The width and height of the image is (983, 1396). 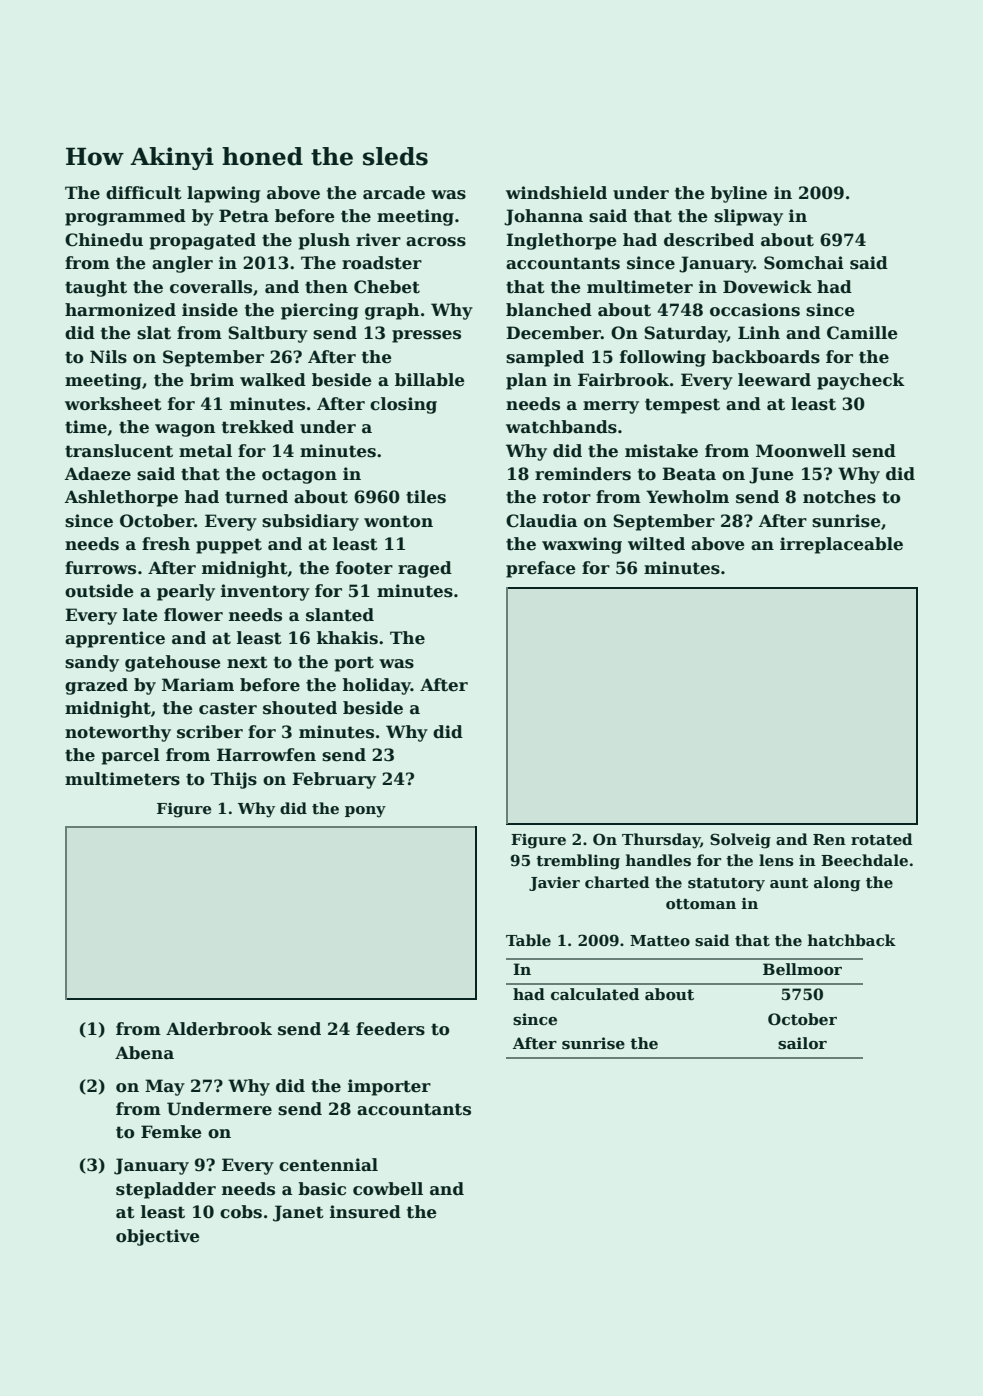 I want to click on turned, so click(x=256, y=497).
